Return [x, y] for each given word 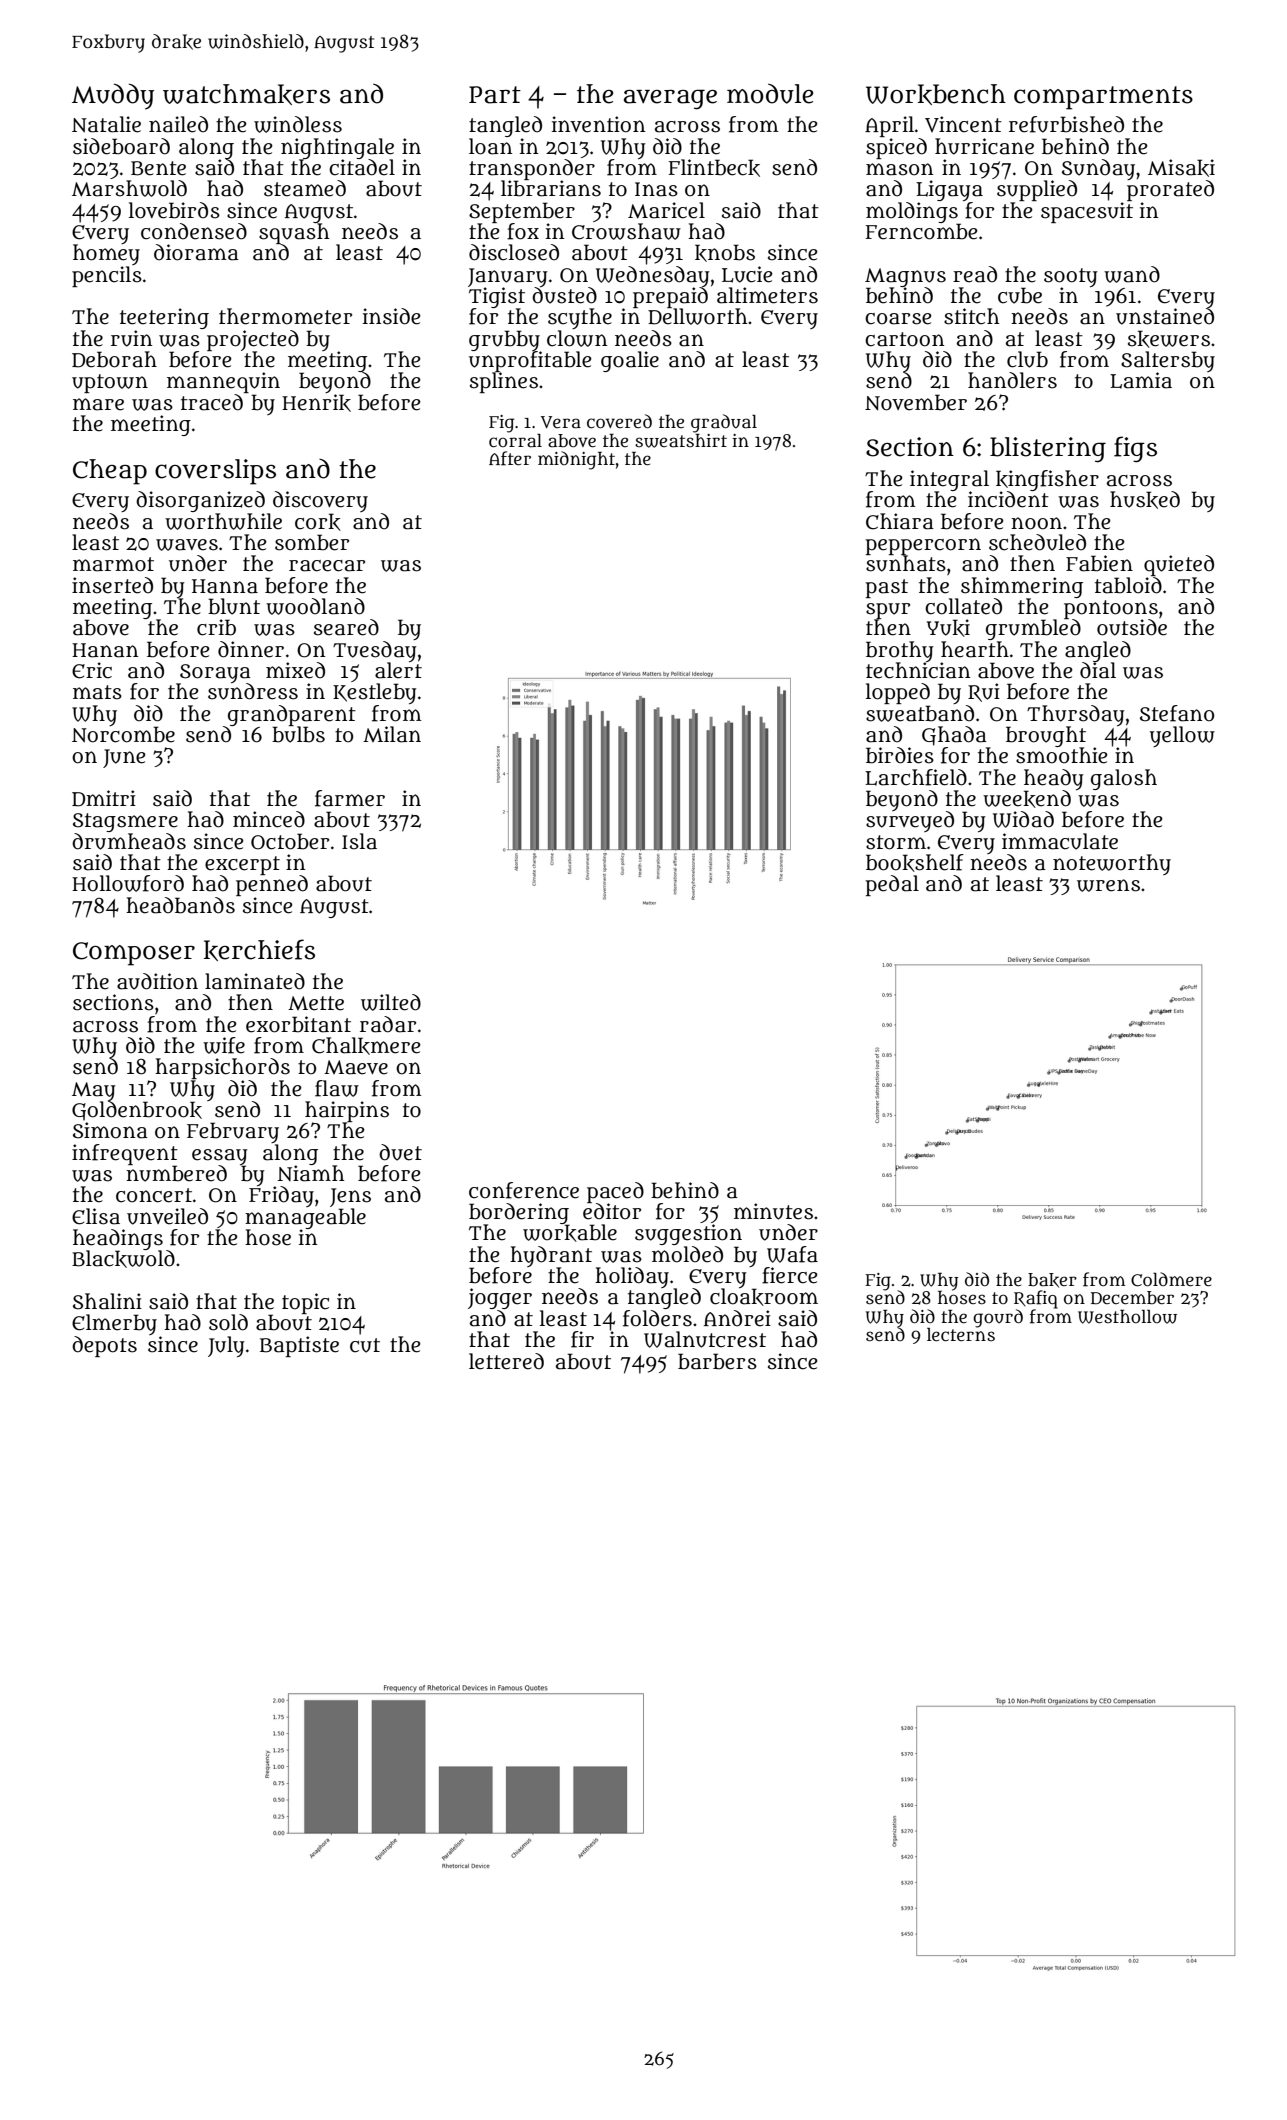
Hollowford [128, 883]
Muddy [113, 96]
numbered [176, 1173]
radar [388, 1024]
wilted [391, 1002]
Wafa [792, 1254]
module [770, 94]
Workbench [936, 94]
